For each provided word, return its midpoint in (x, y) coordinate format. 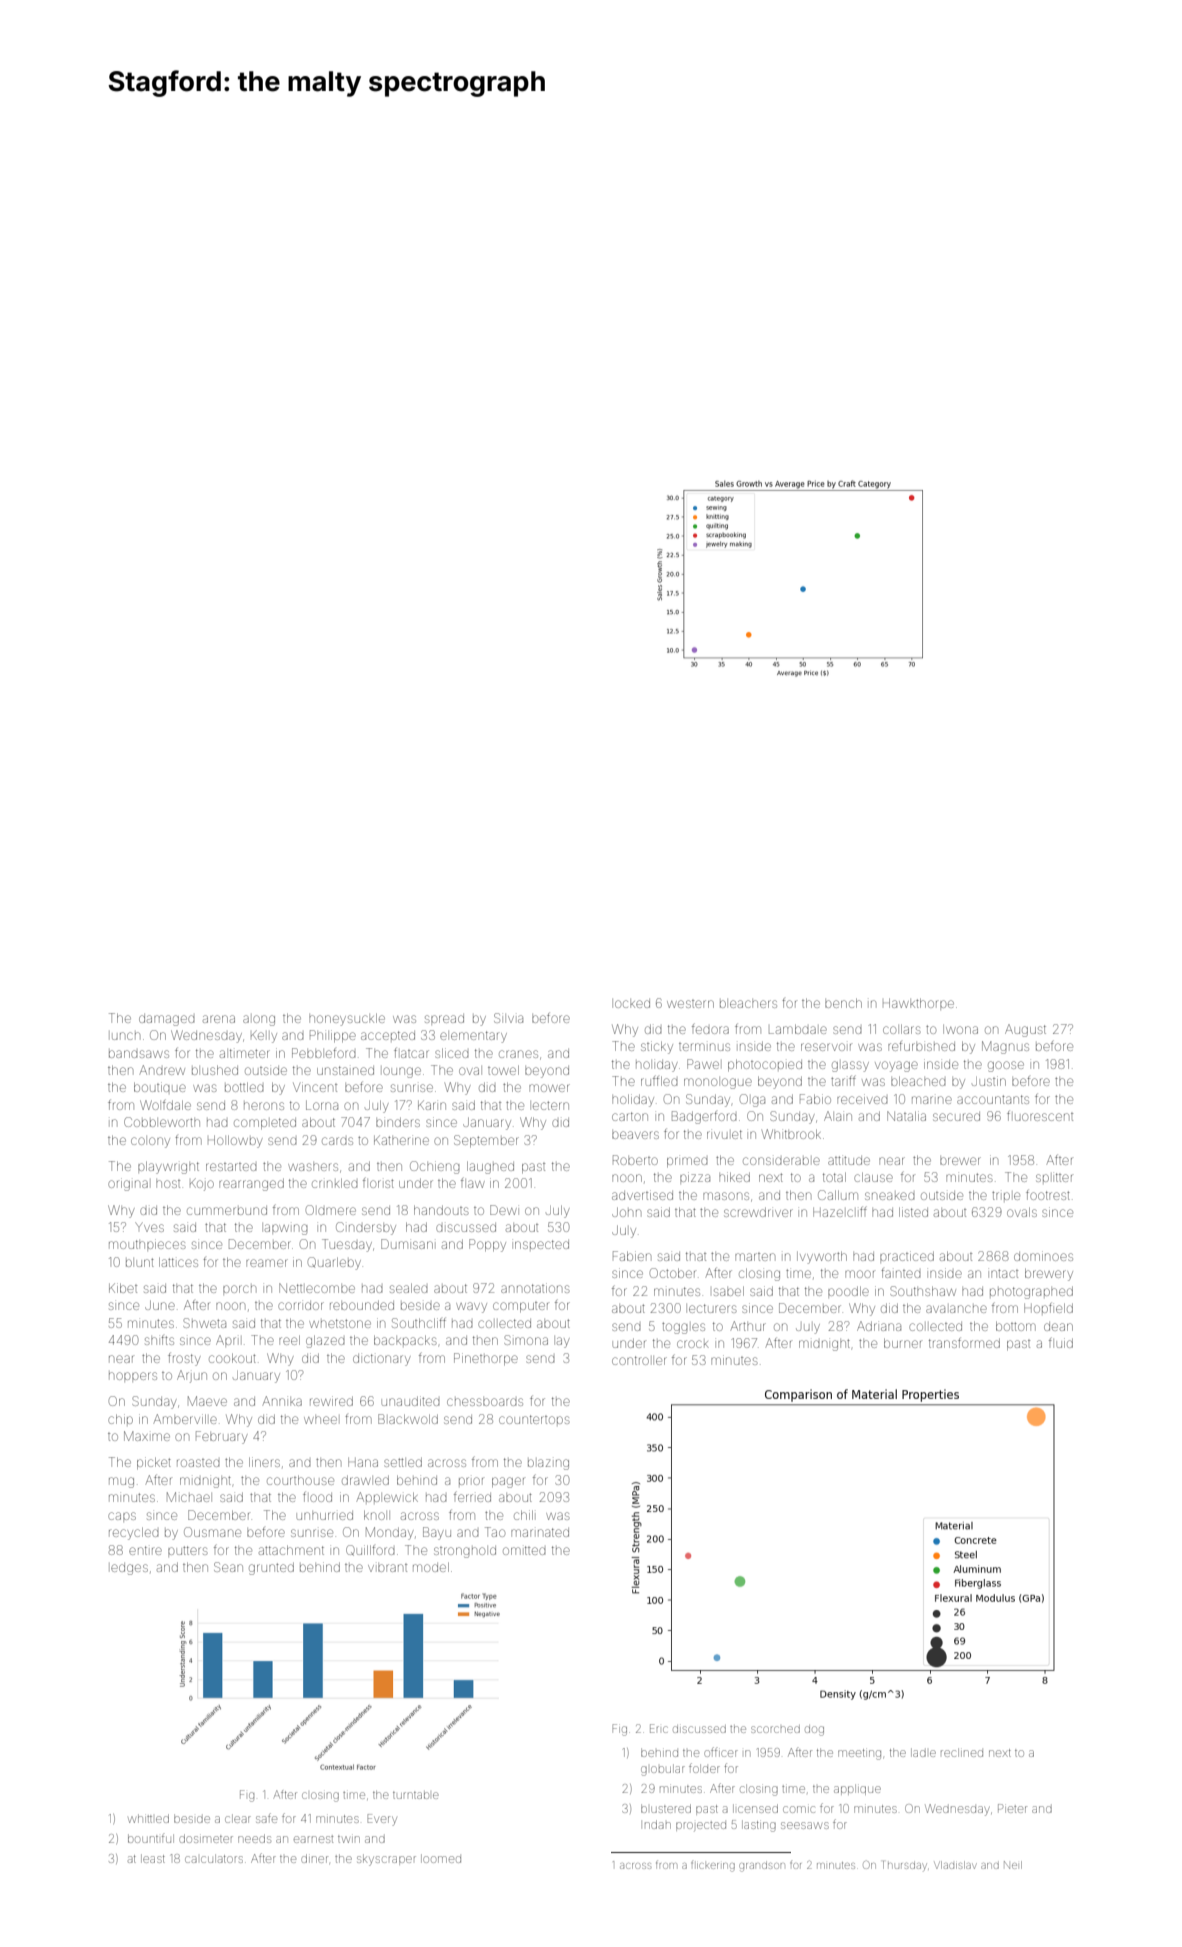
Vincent (315, 1087)
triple (1006, 1195)
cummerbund (227, 1210)
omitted (524, 1550)
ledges (129, 1569)
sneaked (890, 1196)
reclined (962, 1752)
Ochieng (435, 1167)
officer (721, 1752)
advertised (642, 1195)
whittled (148, 1818)
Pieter (1012, 1808)
